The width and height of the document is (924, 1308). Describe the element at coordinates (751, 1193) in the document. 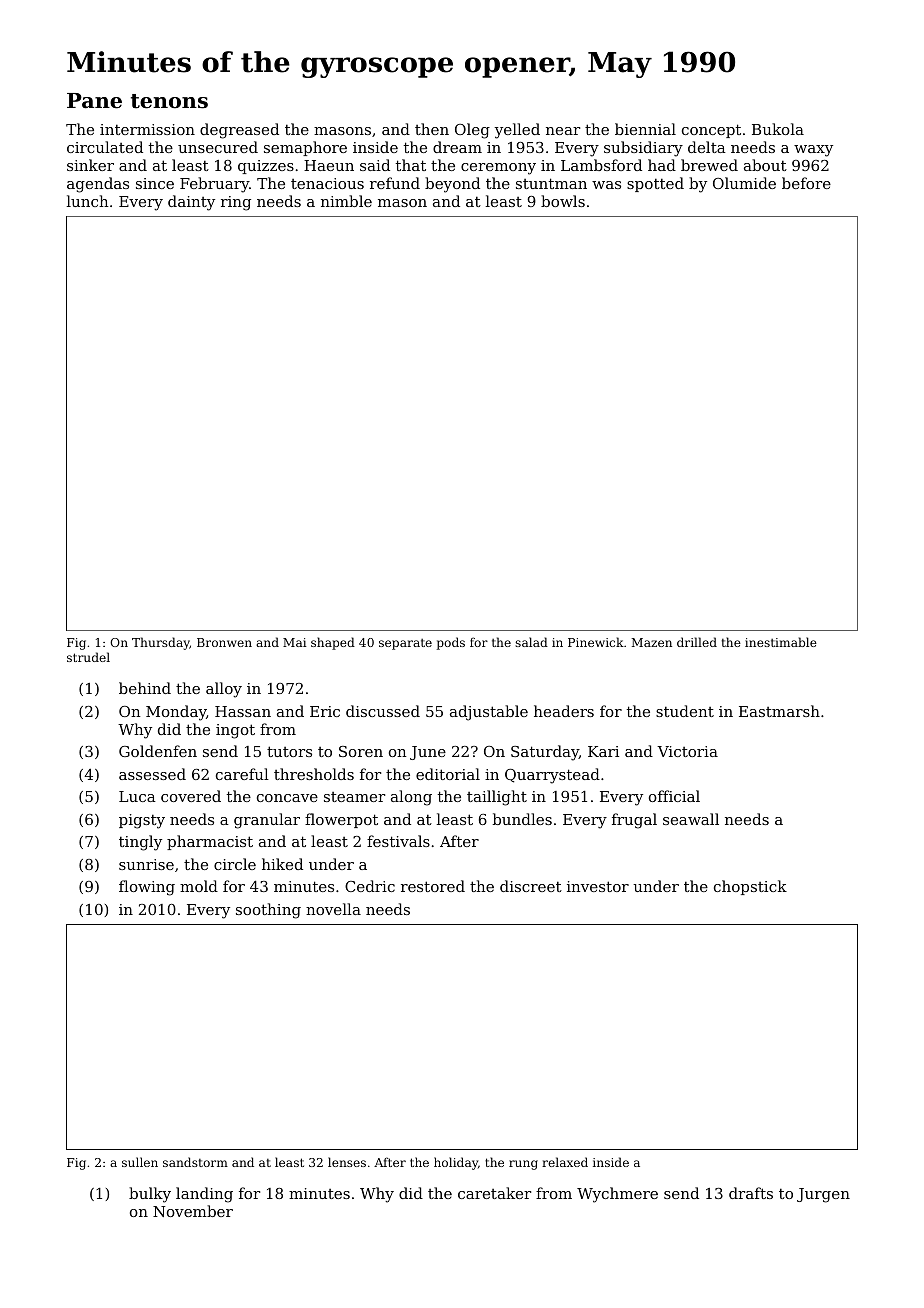

I see `drafts` at that location.
